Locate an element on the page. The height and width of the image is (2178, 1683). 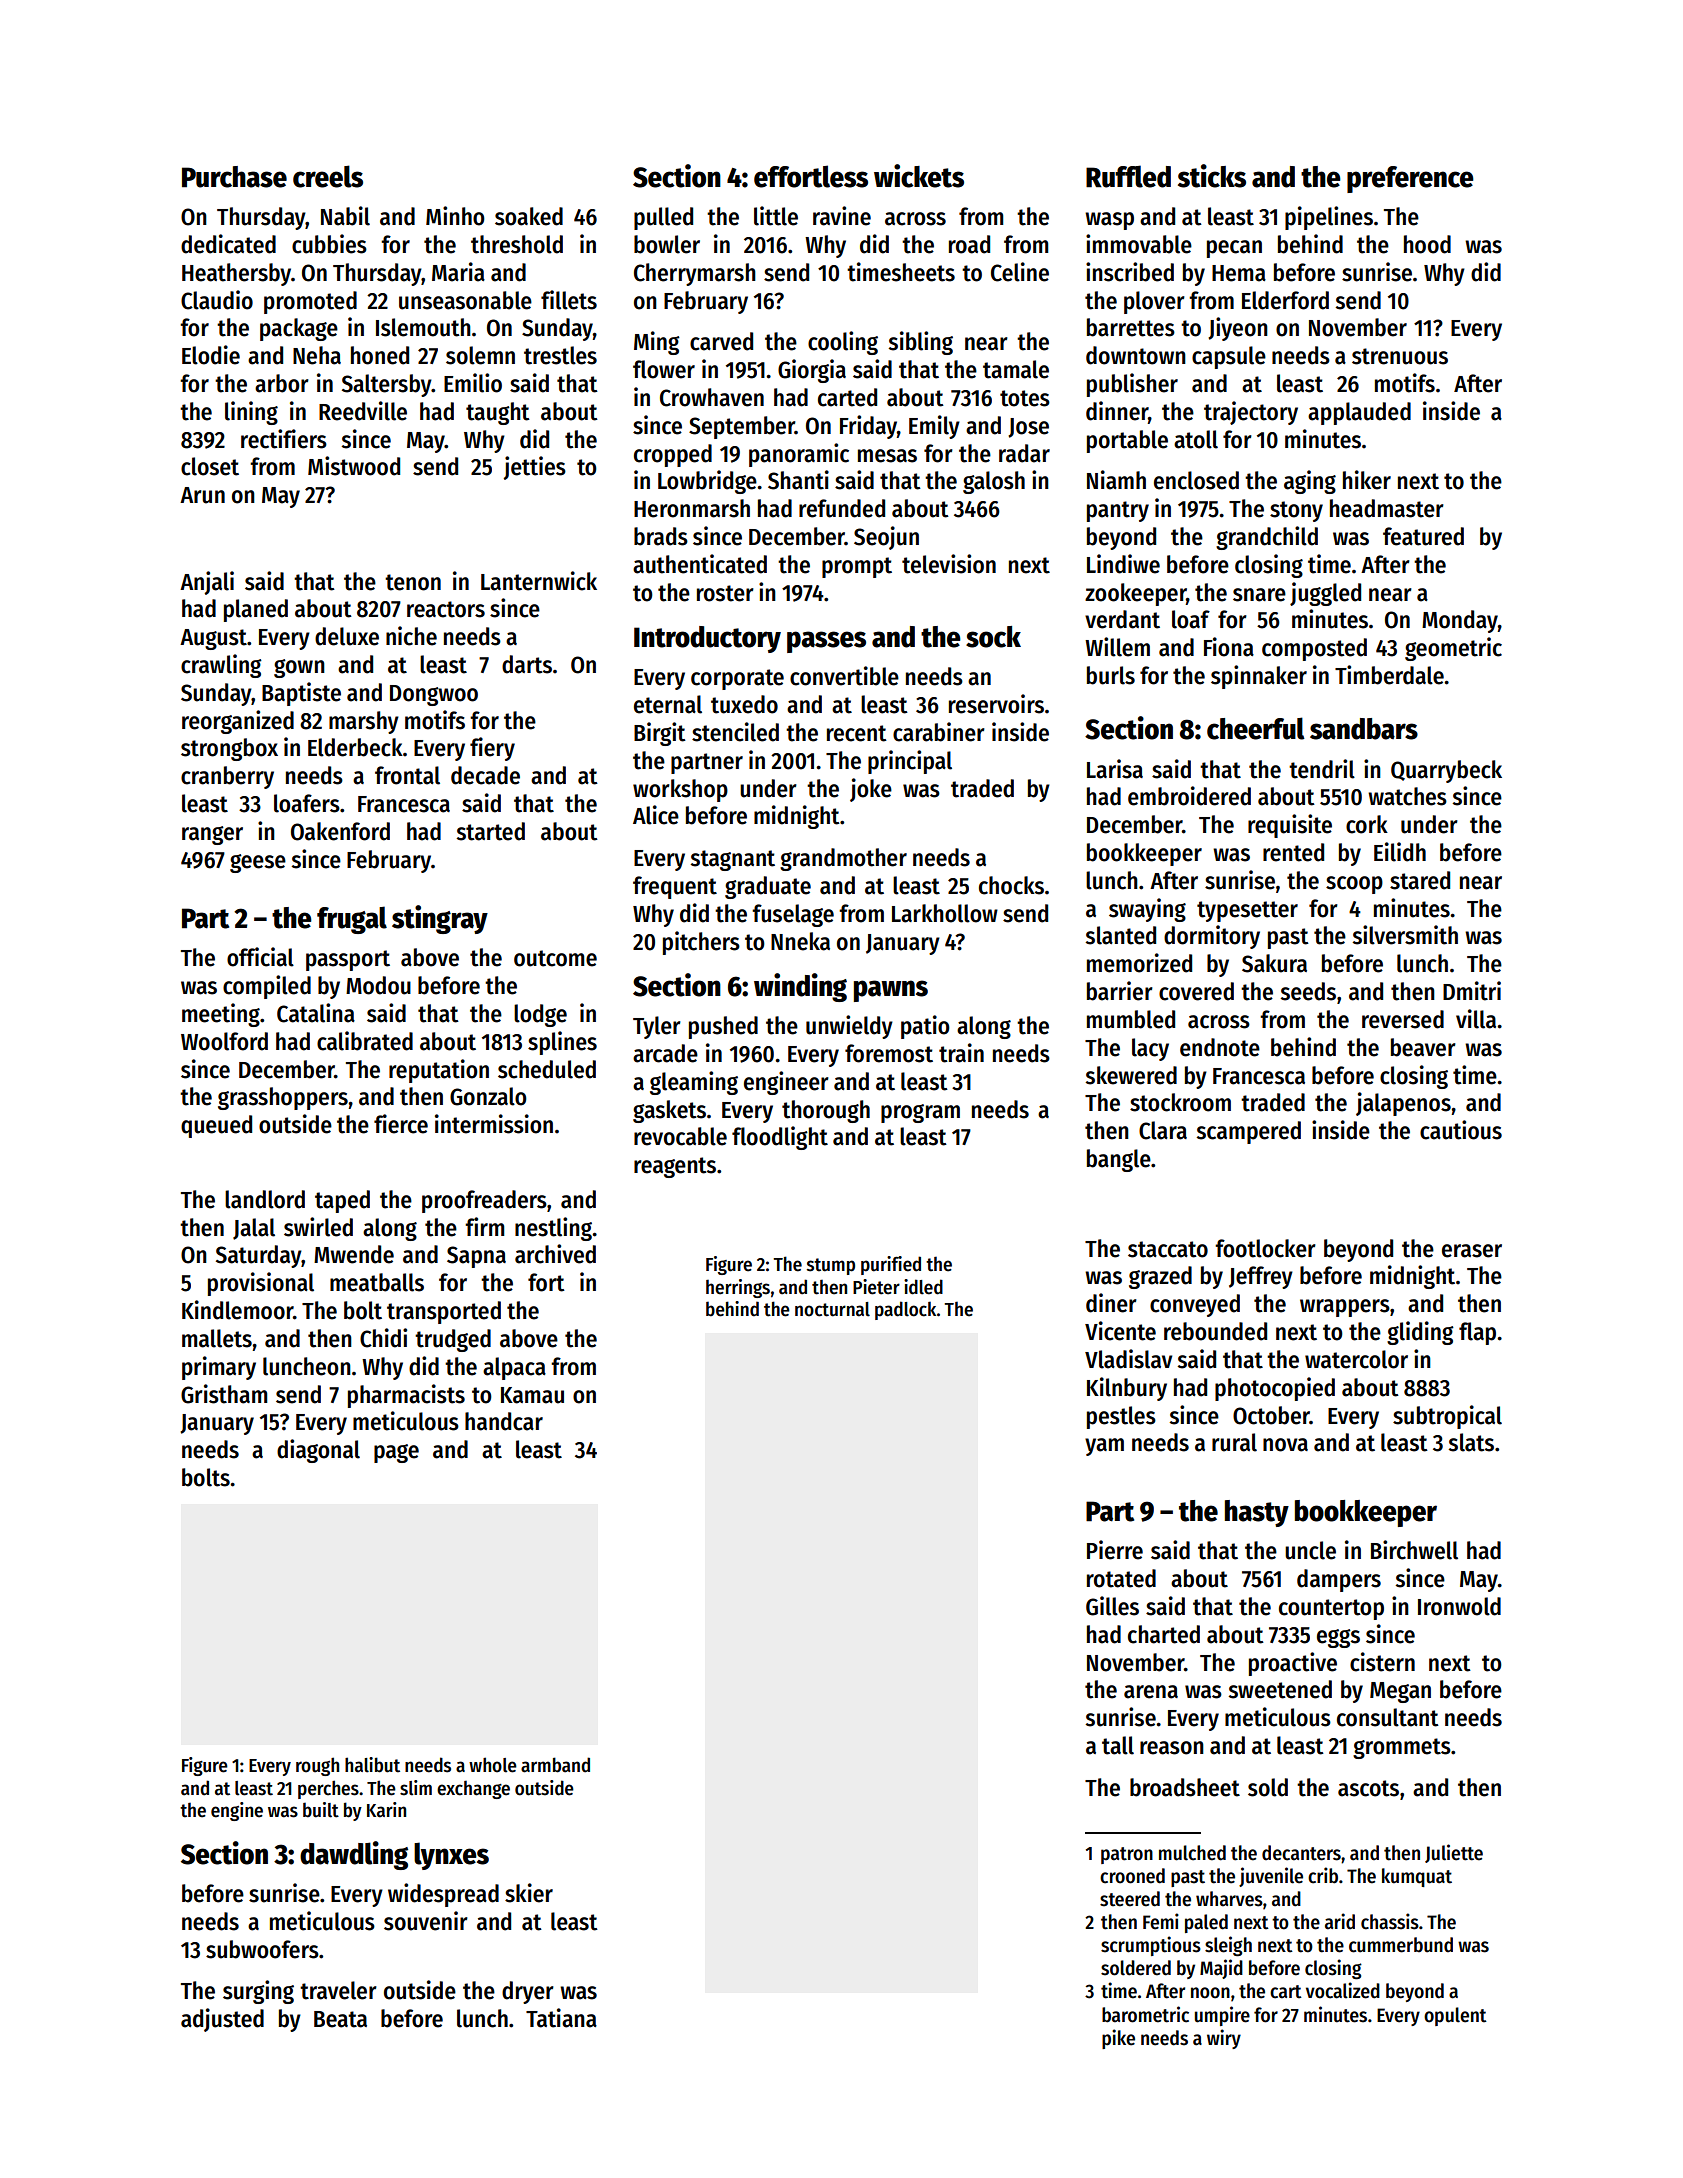
eternal is located at coordinates (668, 704).
